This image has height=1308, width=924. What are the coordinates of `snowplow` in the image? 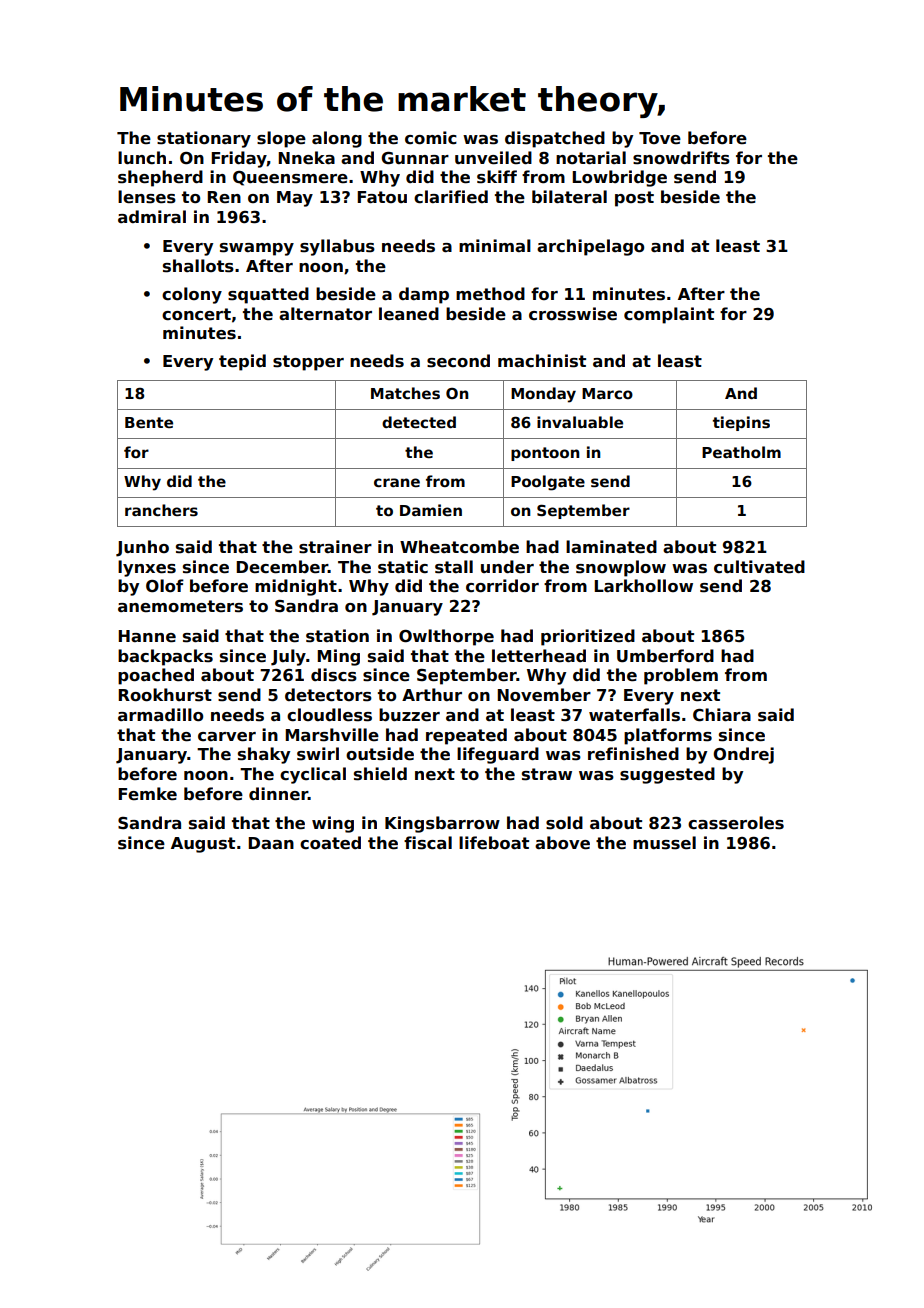 It's located at (621, 568).
